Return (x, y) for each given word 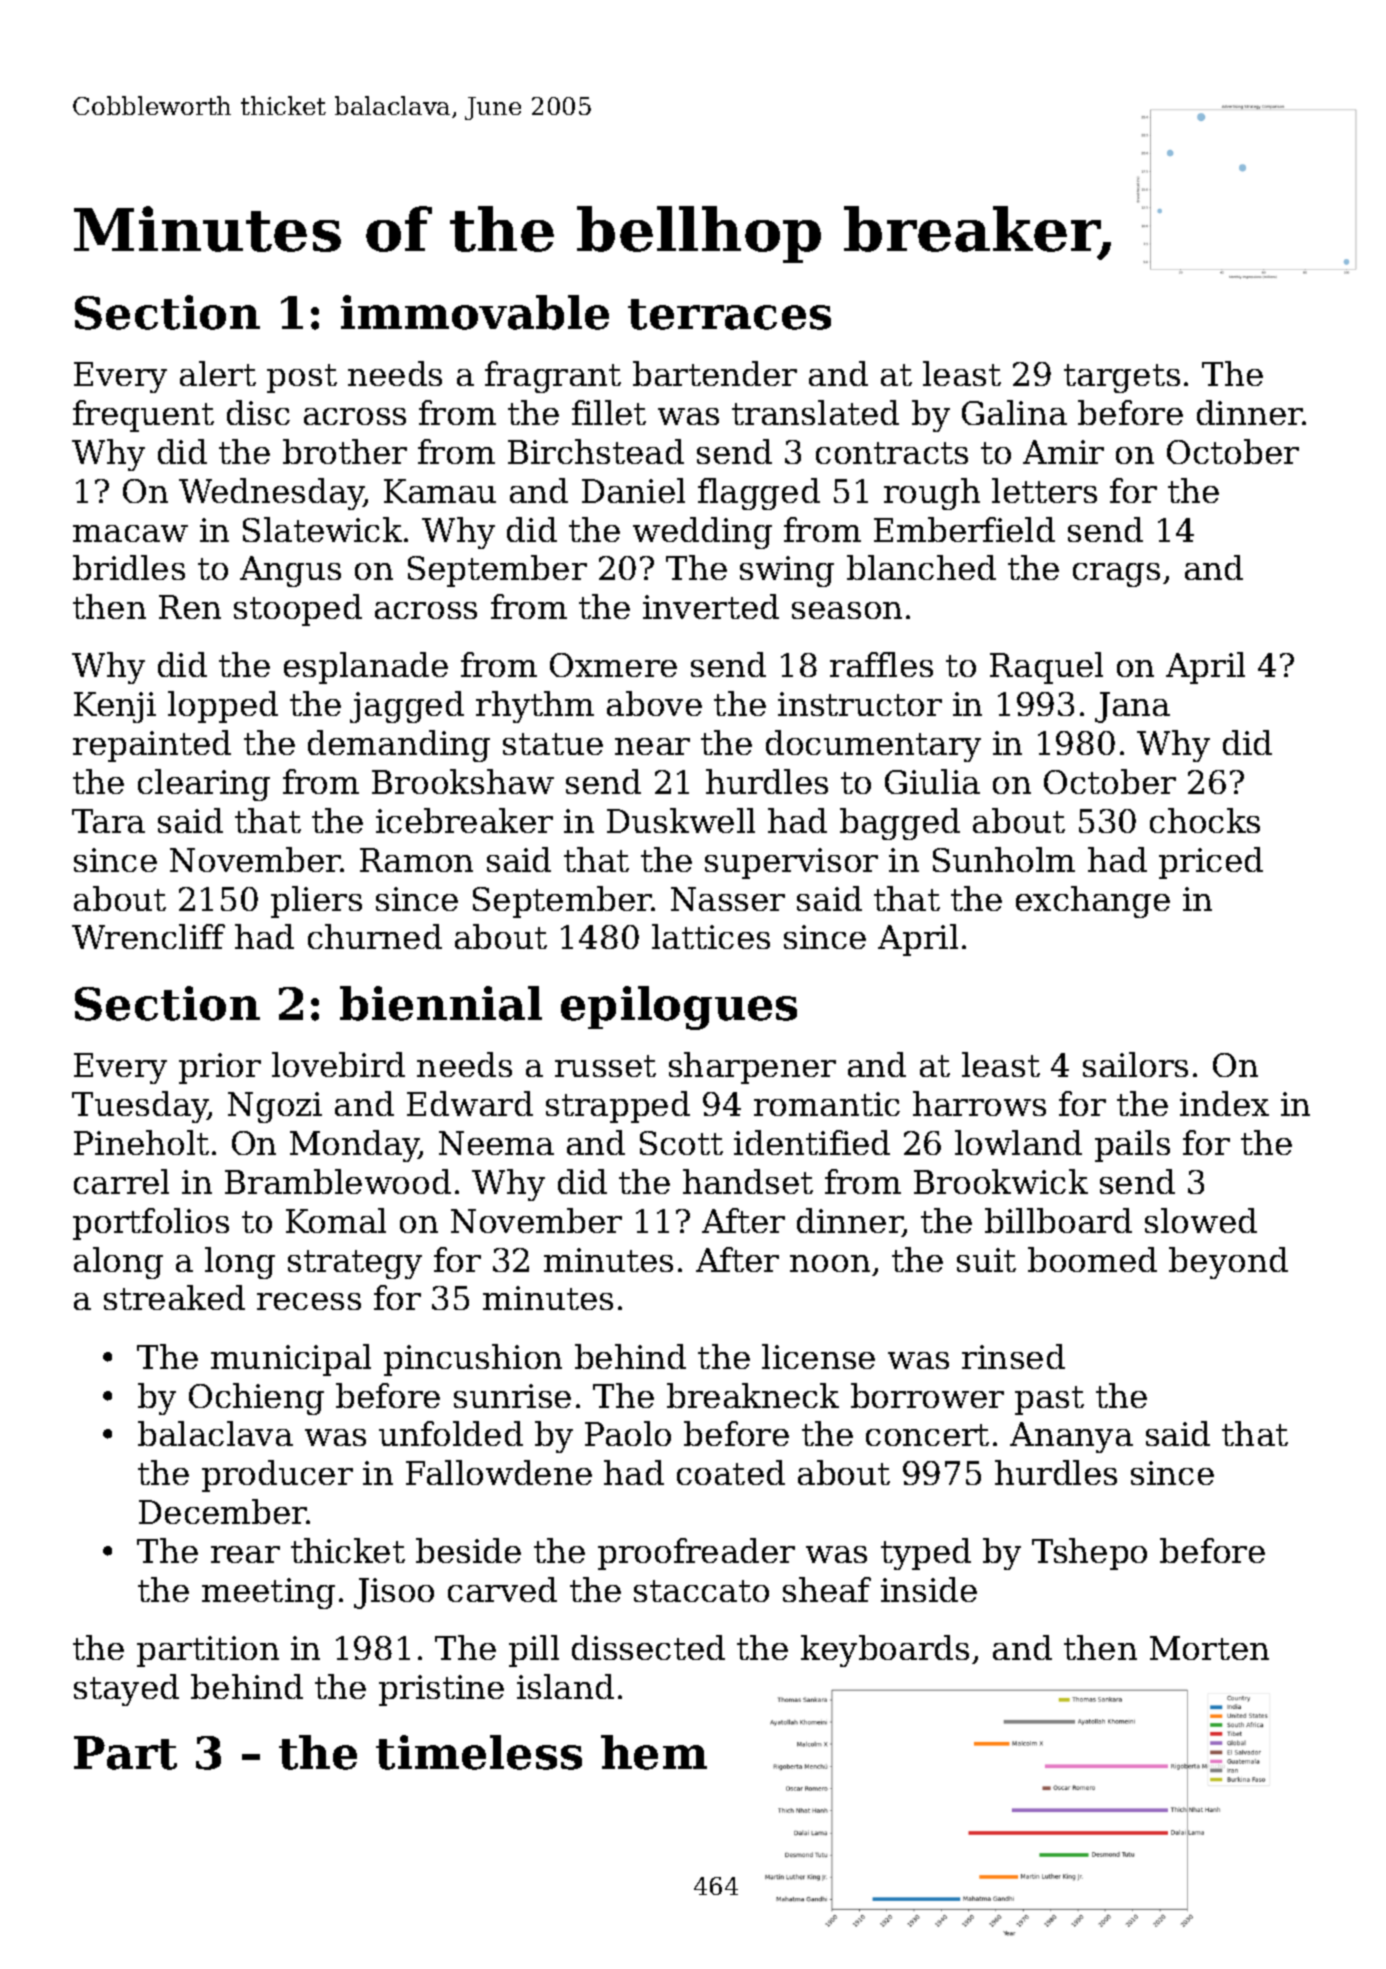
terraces (729, 314)
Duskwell (681, 820)
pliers (316, 902)
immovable (475, 312)
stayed (126, 1690)
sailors (1135, 1064)
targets (1122, 378)
